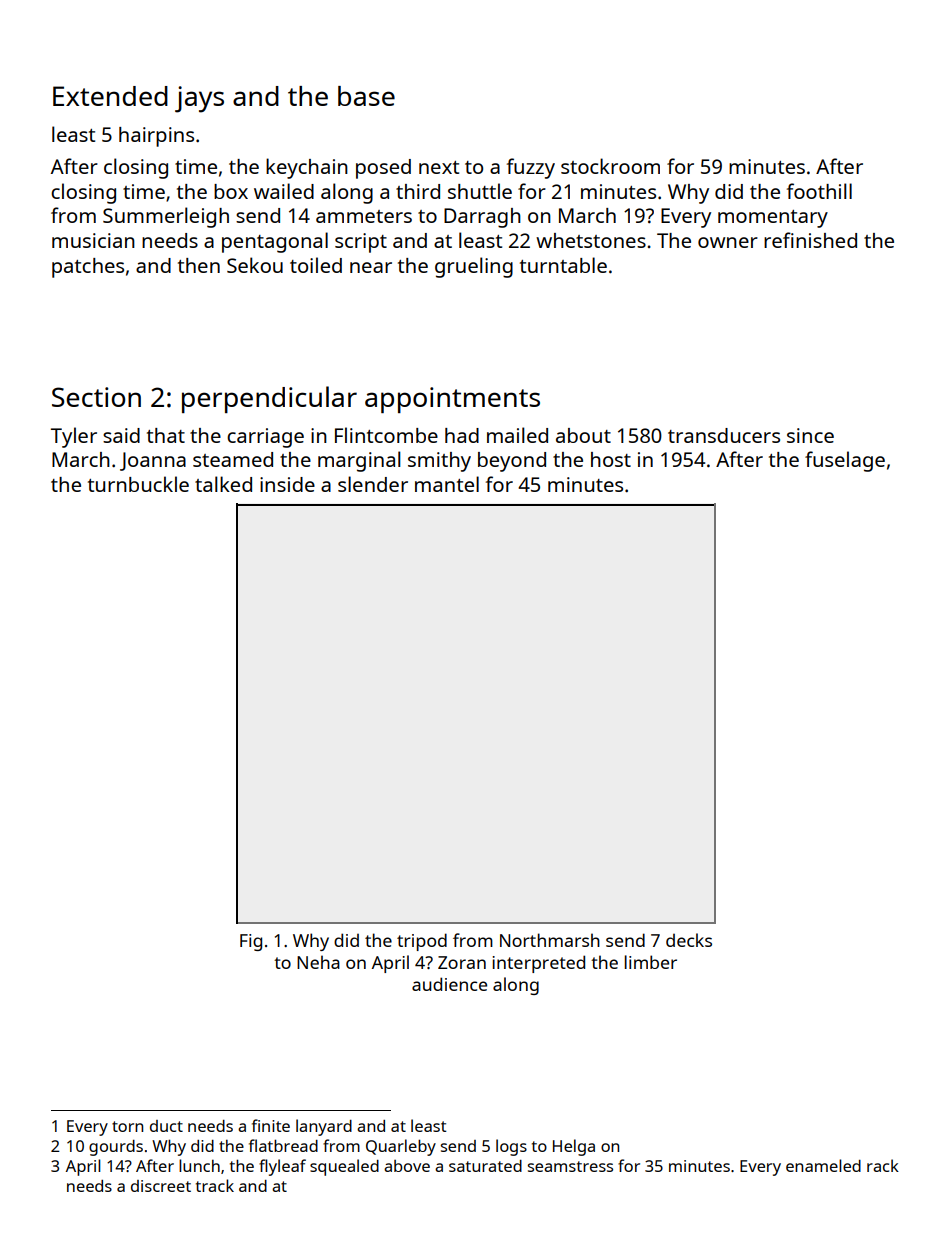 The width and height of the screenshot is (952, 1233). Describe the element at coordinates (223, 484) in the screenshot. I see `talked` at that location.
